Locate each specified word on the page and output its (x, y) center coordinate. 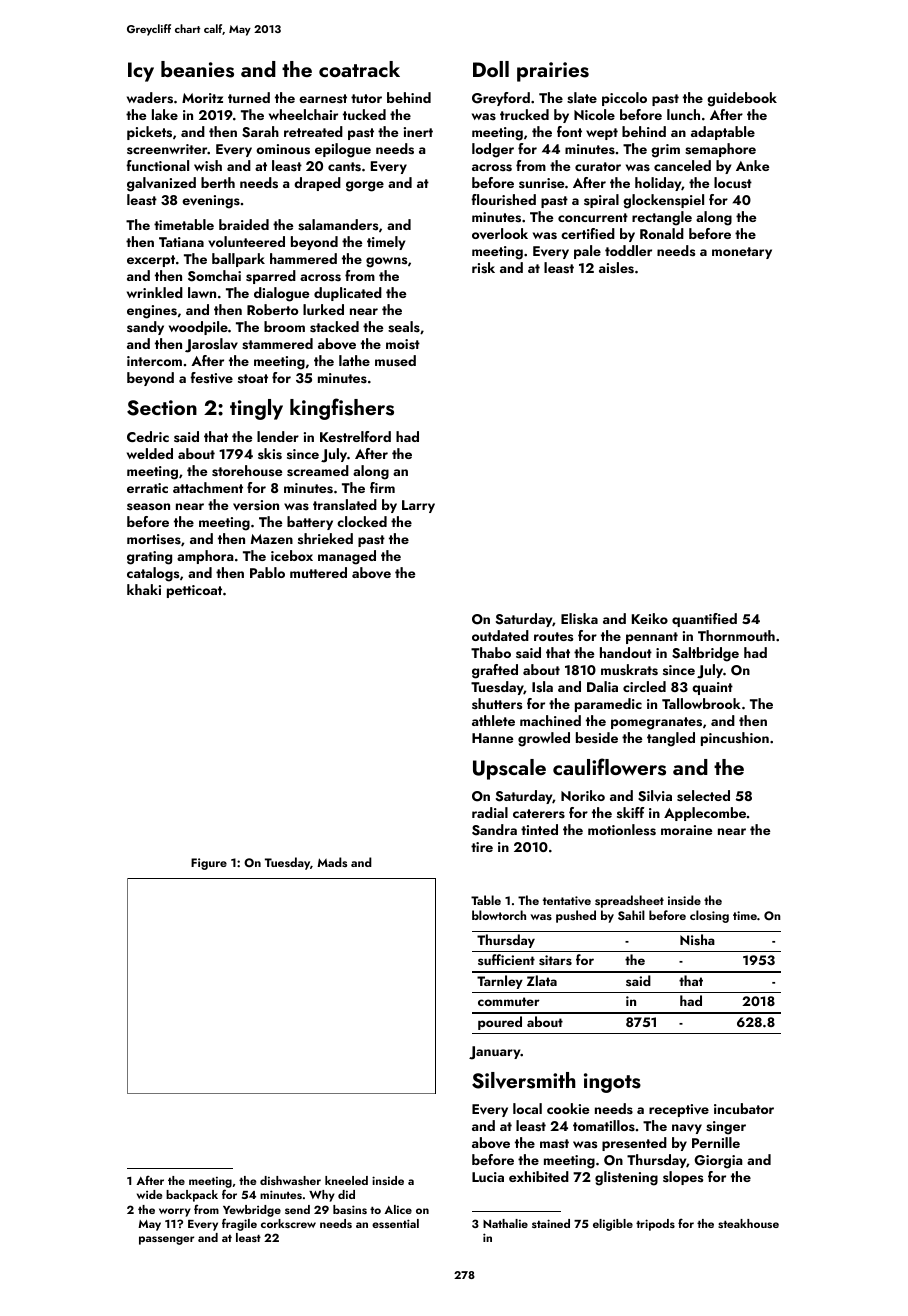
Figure (209, 864)
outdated (500, 635)
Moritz (202, 98)
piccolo (624, 99)
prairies (553, 72)
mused (395, 361)
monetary (742, 253)
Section (162, 408)
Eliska (579, 618)
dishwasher (290, 1180)
